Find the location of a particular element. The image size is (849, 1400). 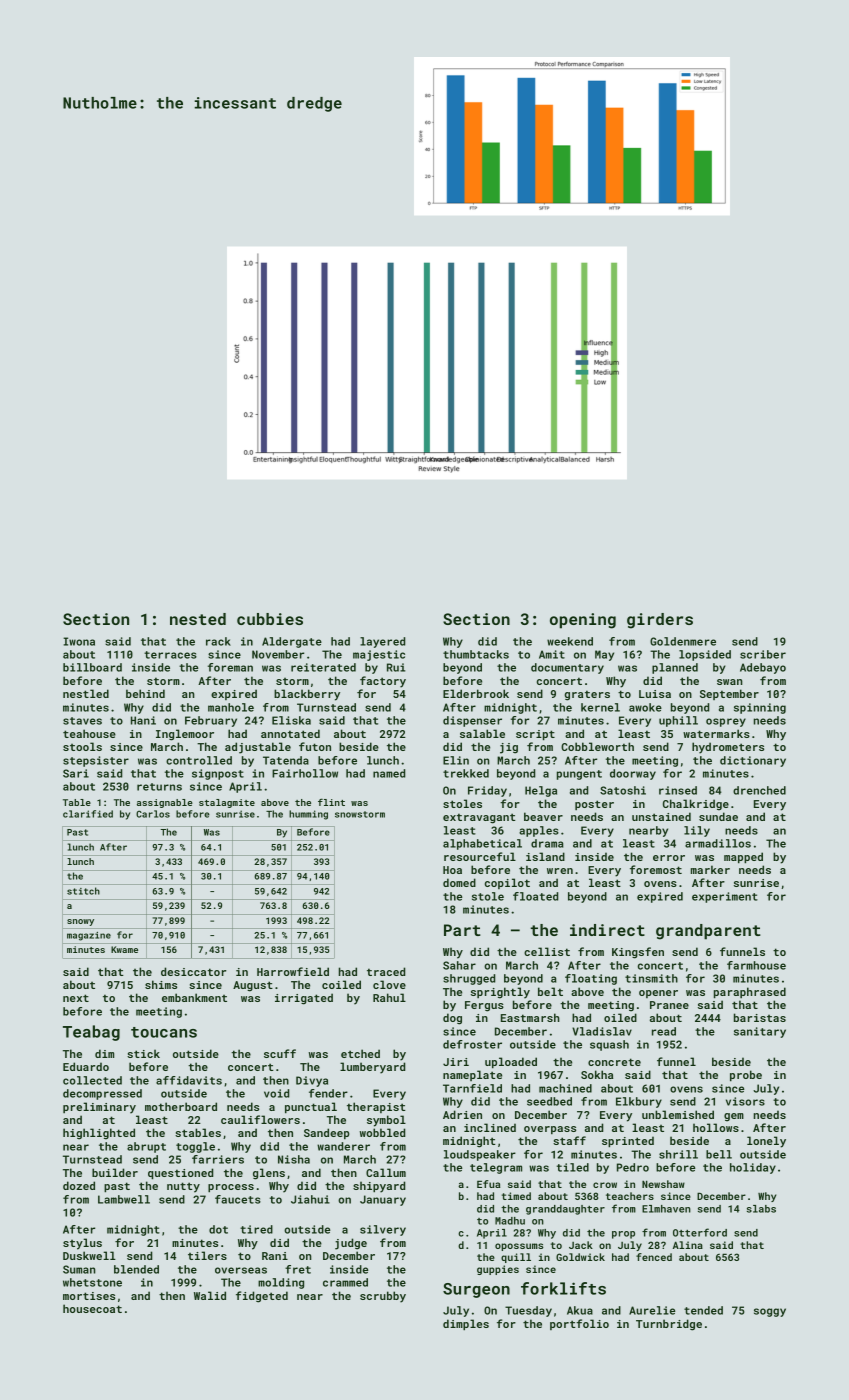

Walid is located at coordinates (210, 1295).
